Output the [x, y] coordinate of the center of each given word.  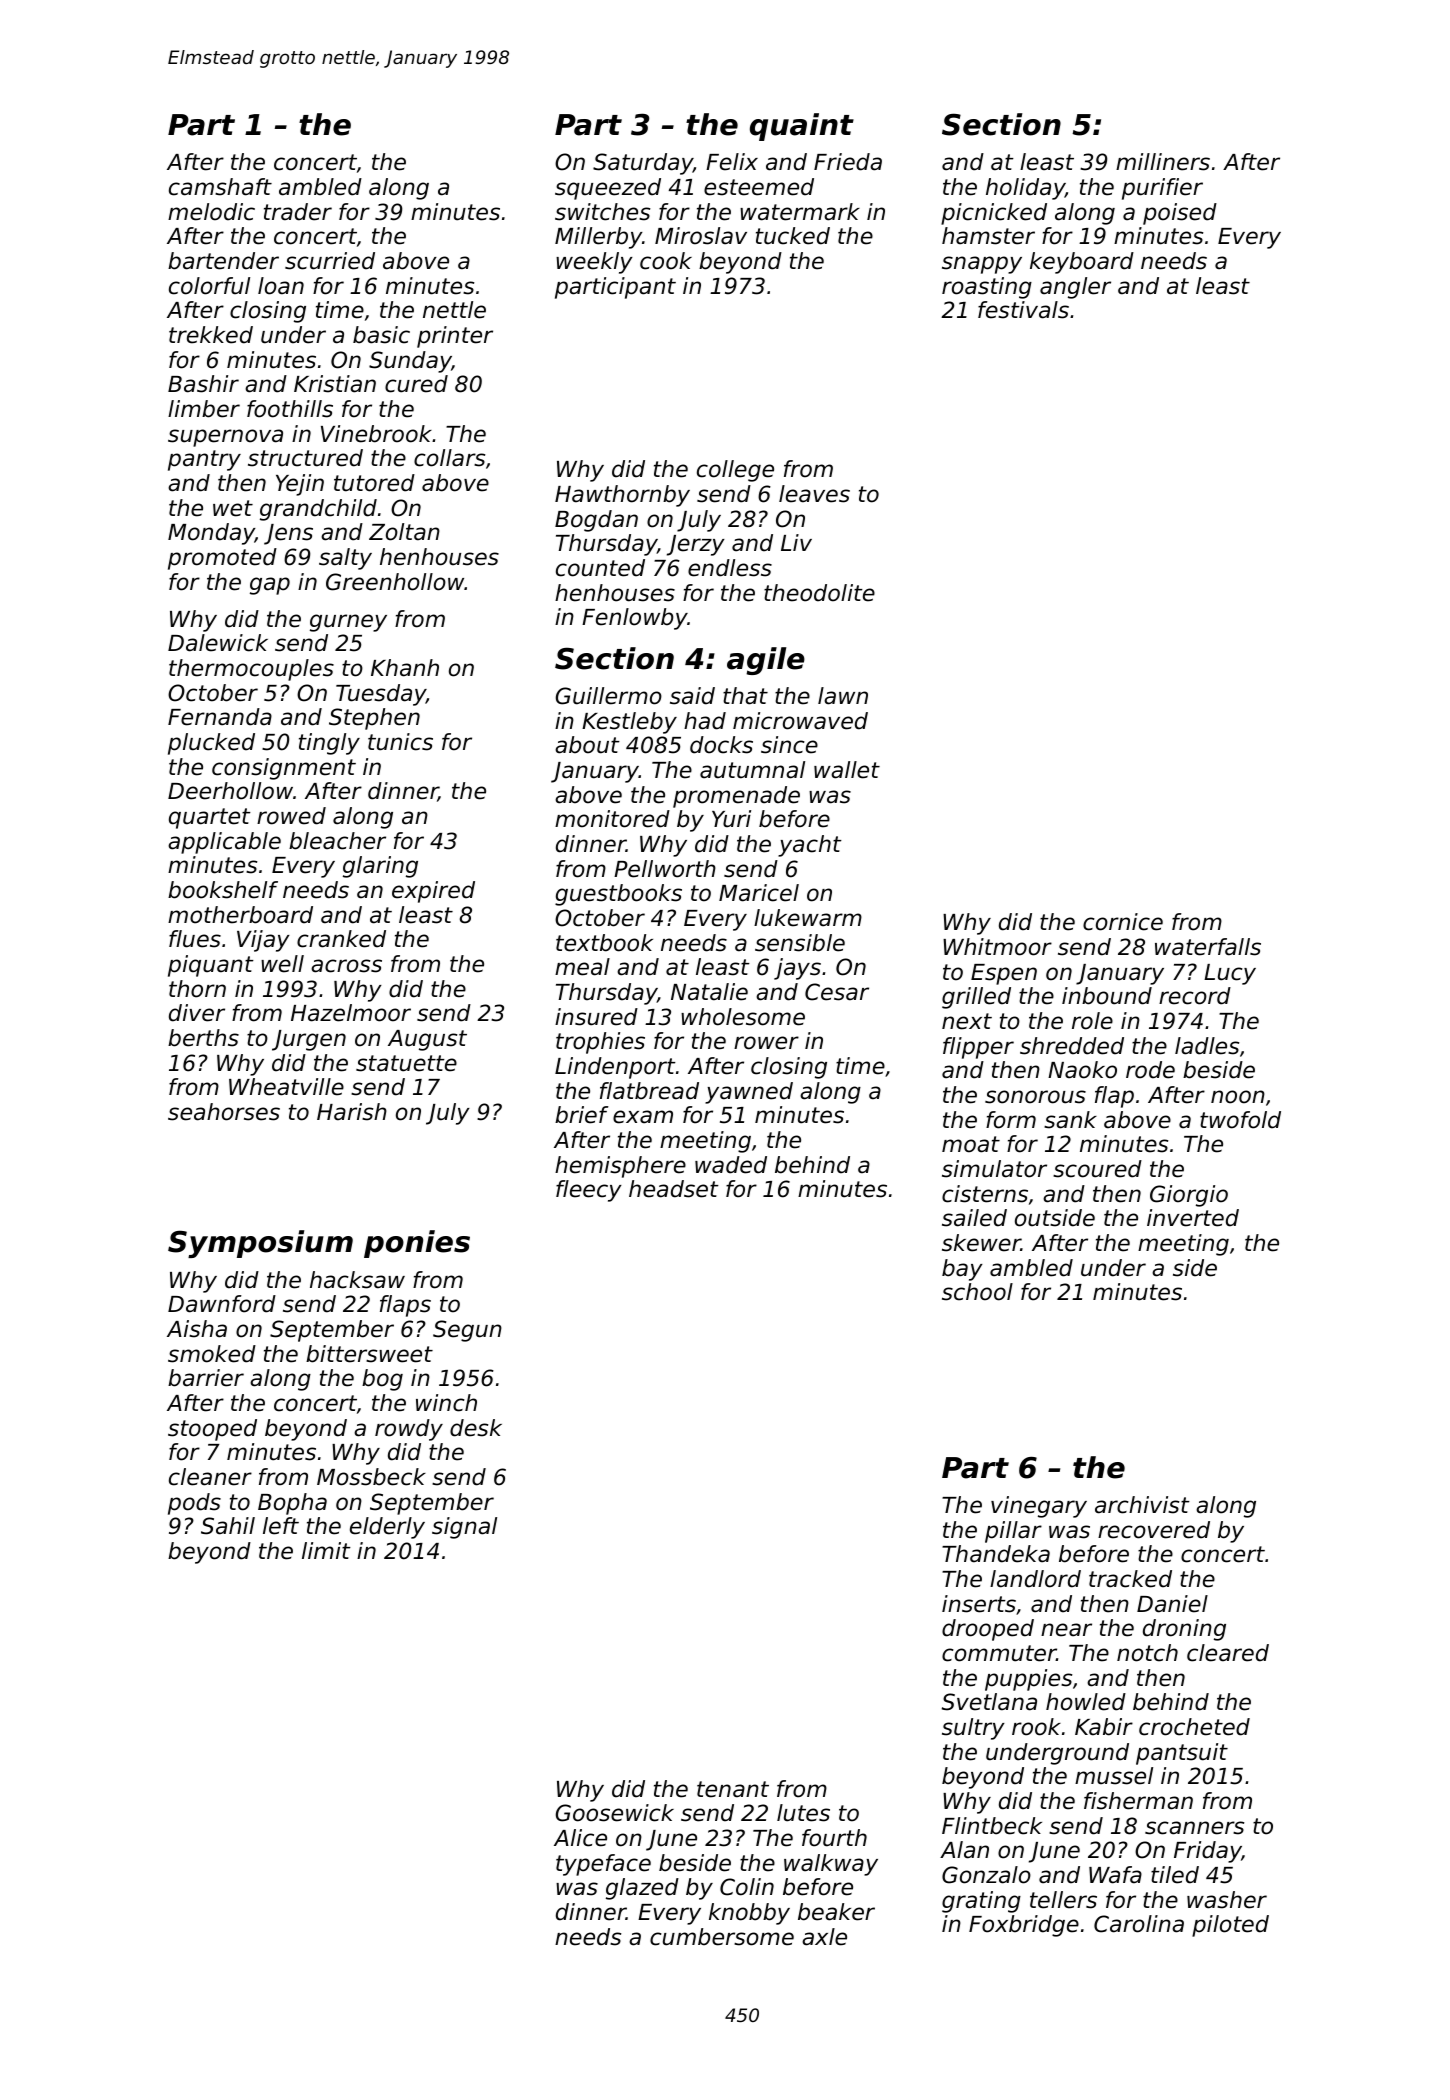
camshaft [220, 187]
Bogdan [596, 521]
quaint [802, 127]
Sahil [228, 1526]
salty [345, 559]
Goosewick [615, 1813]
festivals [1023, 310]
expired [433, 892]
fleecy [589, 1191]
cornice [1123, 922]
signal [464, 1528]
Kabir [1104, 1727]
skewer [981, 1243]
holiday [1025, 189]
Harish [352, 1112]
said [692, 696]
